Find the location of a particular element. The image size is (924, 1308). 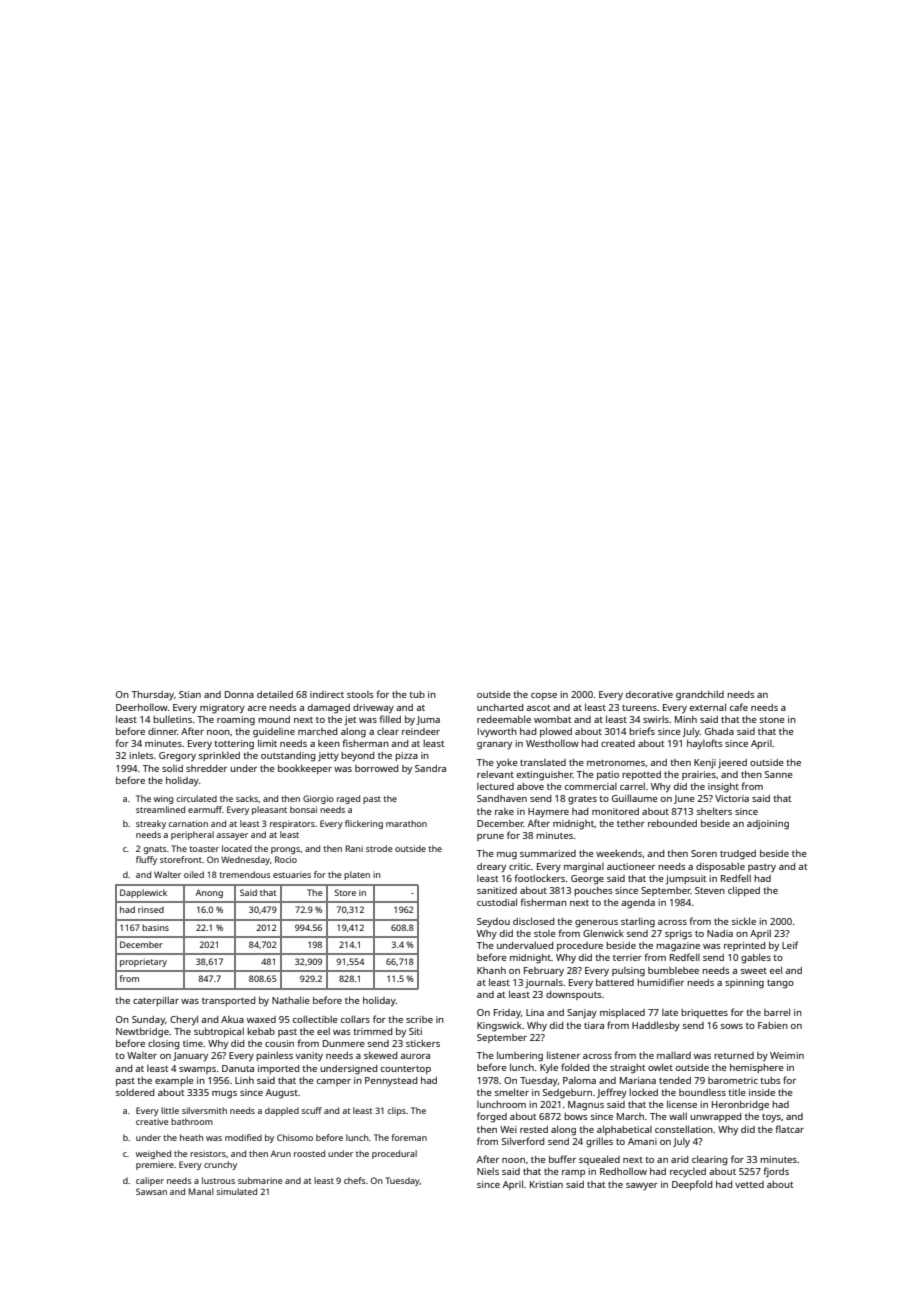

copse is located at coordinates (544, 696).
